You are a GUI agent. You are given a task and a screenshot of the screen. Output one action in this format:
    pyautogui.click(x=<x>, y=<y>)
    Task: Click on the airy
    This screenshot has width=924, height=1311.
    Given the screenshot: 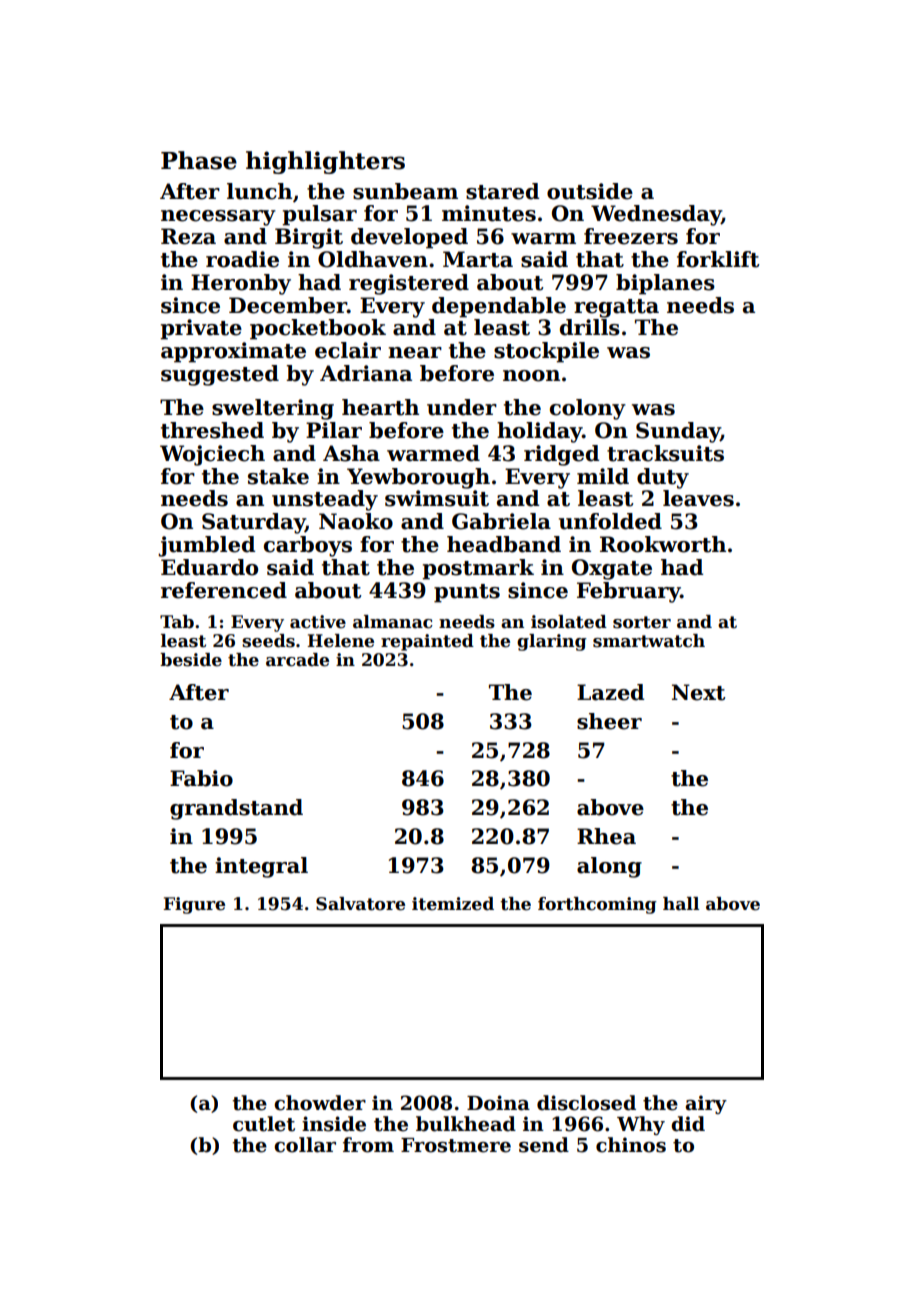 What is the action you would take?
    pyautogui.click(x=706, y=1104)
